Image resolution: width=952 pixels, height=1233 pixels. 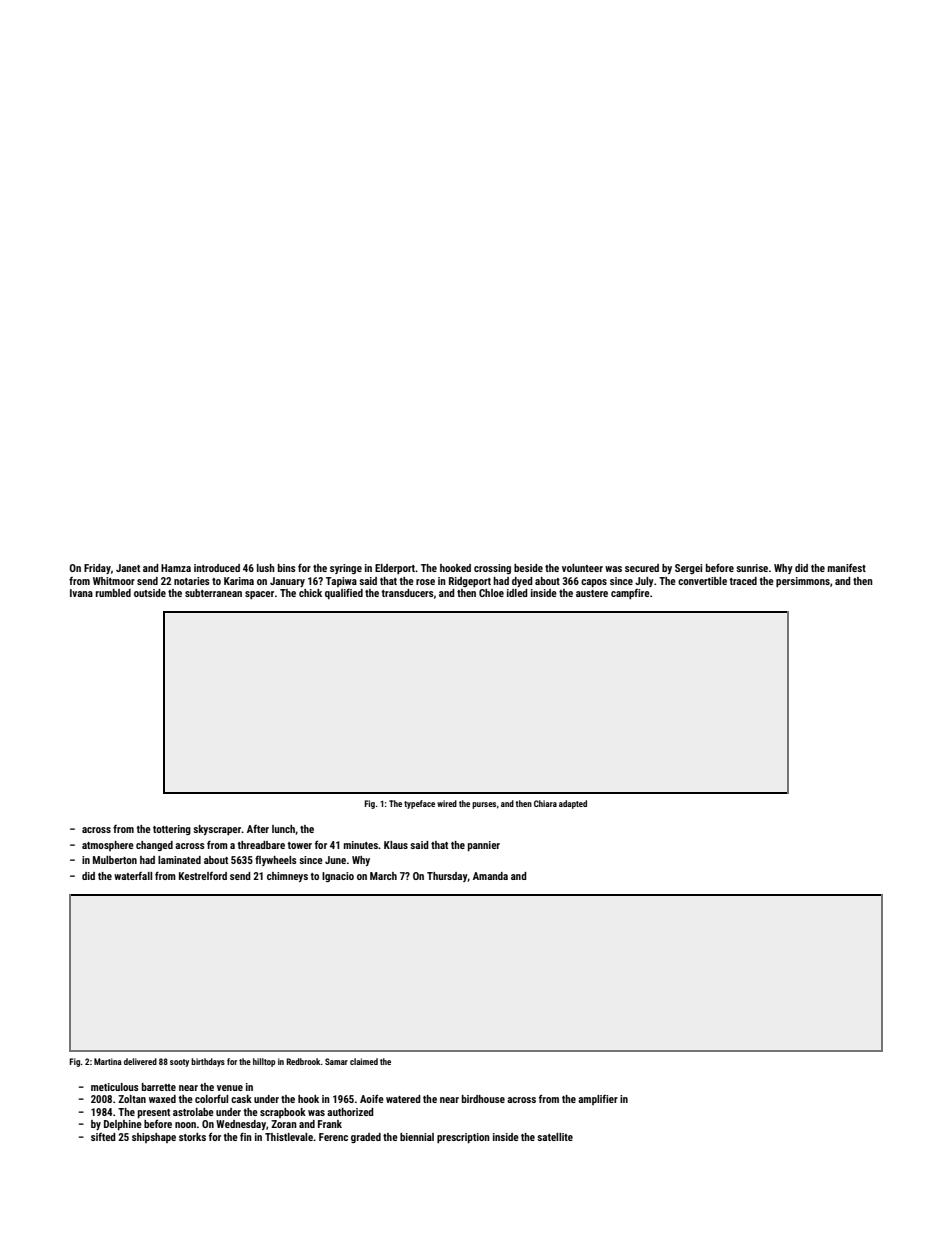 What do you see at coordinates (573, 804) in the document?
I see `adapted` at bounding box center [573, 804].
